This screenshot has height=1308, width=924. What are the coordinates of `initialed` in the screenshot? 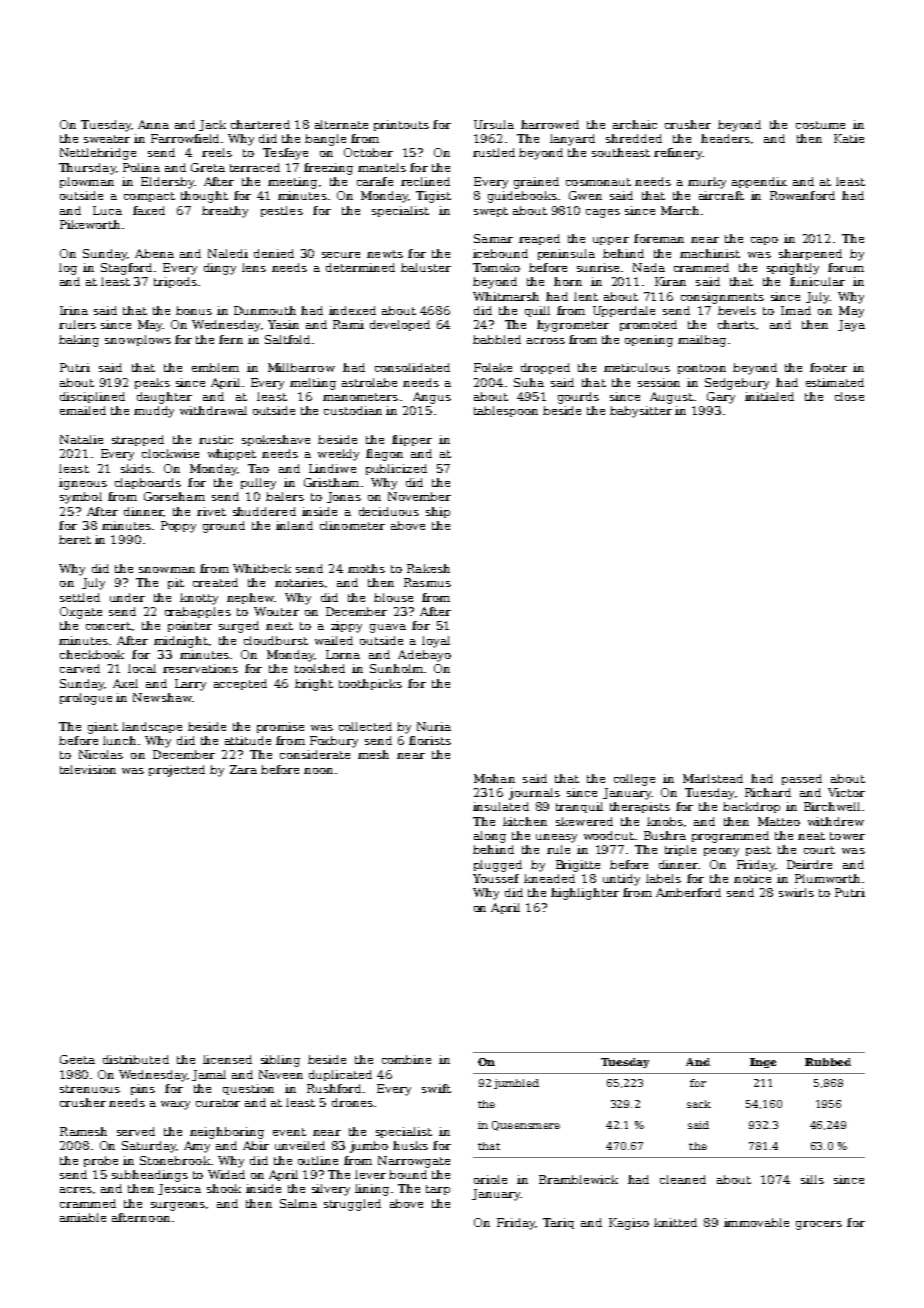 It's located at (769, 396).
